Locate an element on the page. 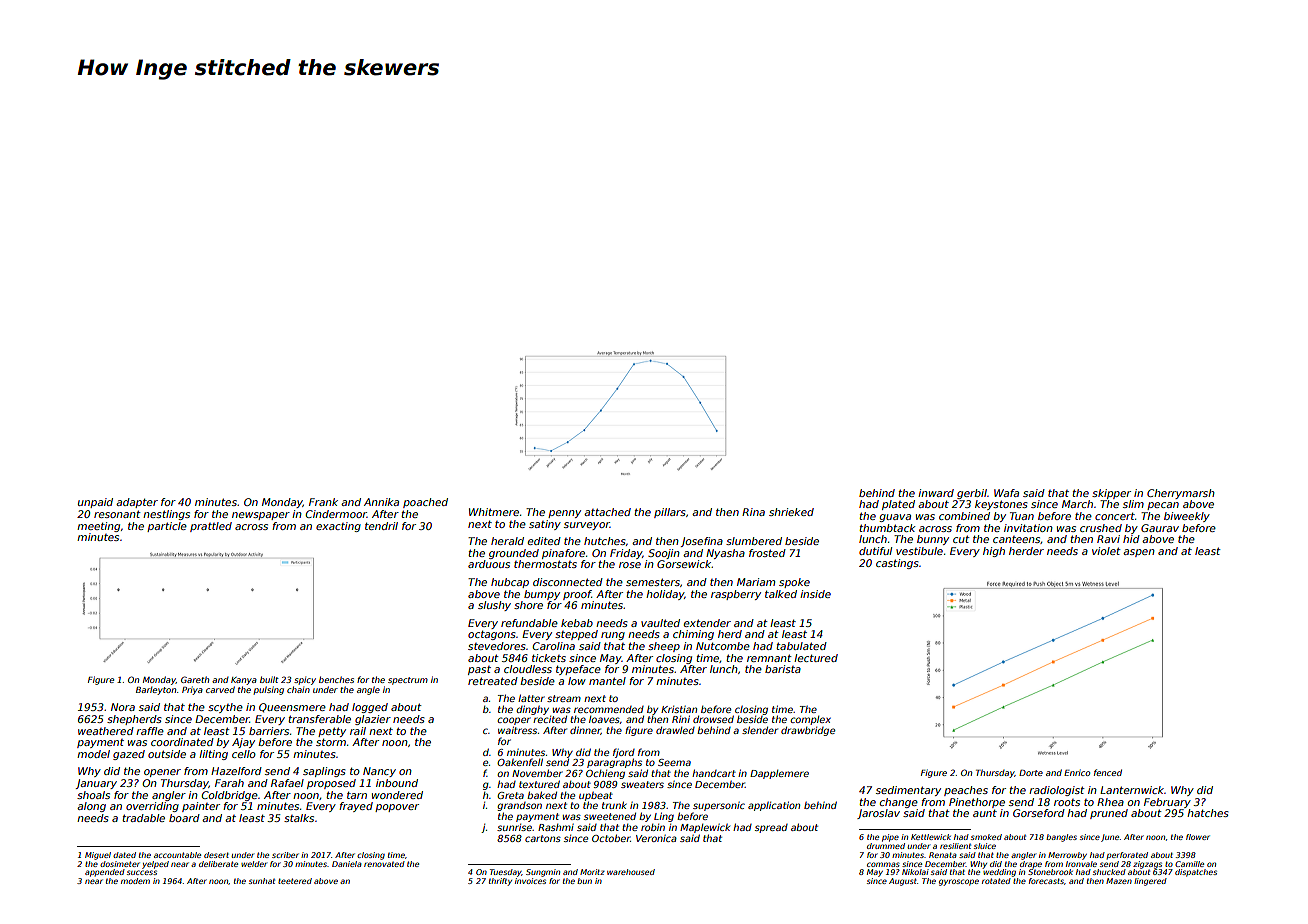 The height and width of the document is (924, 1308). Wafa is located at coordinates (1006, 493).
